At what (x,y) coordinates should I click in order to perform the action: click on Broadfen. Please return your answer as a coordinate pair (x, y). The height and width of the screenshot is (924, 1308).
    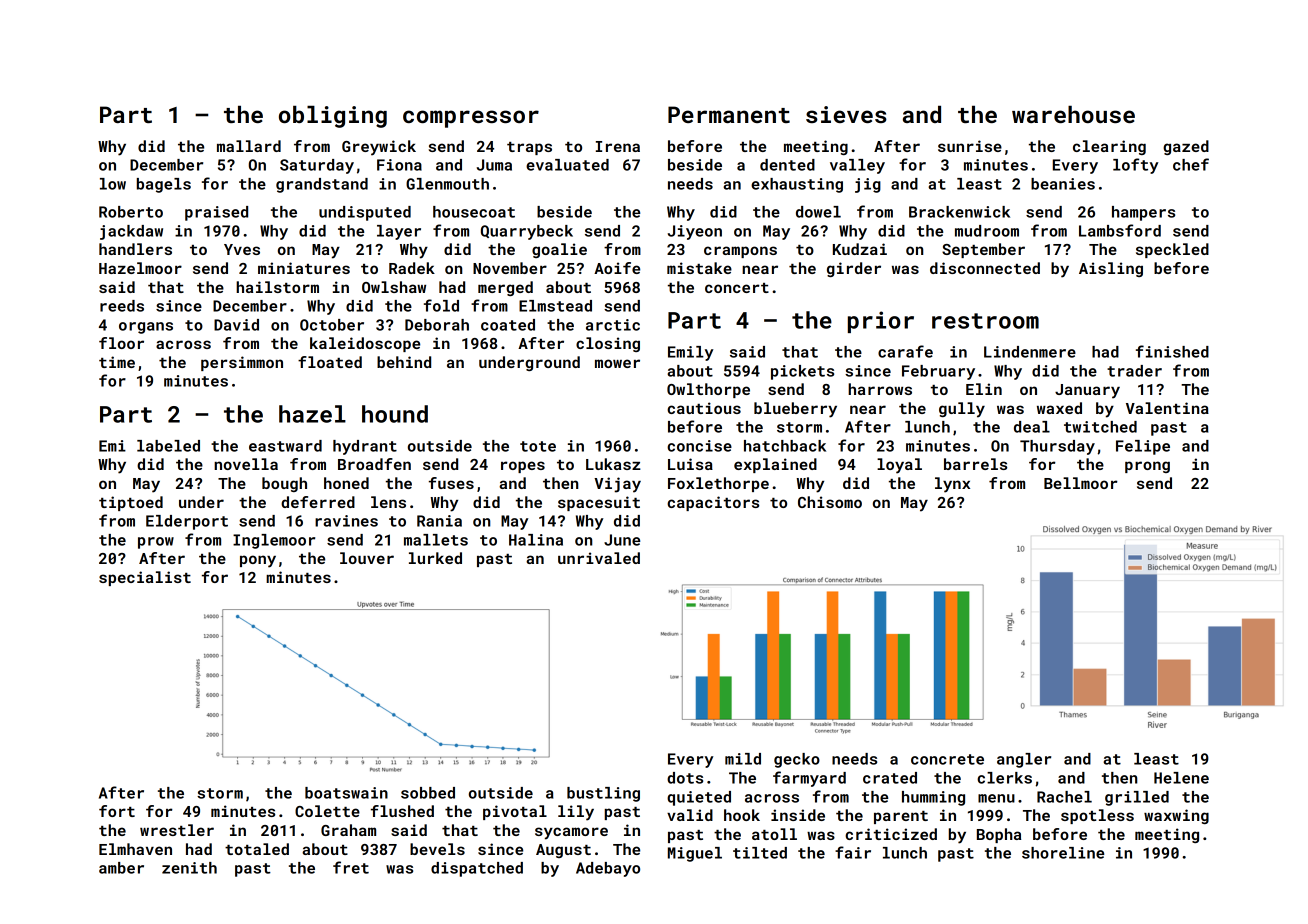
    Looking at the image, I should click on (374, 464).
